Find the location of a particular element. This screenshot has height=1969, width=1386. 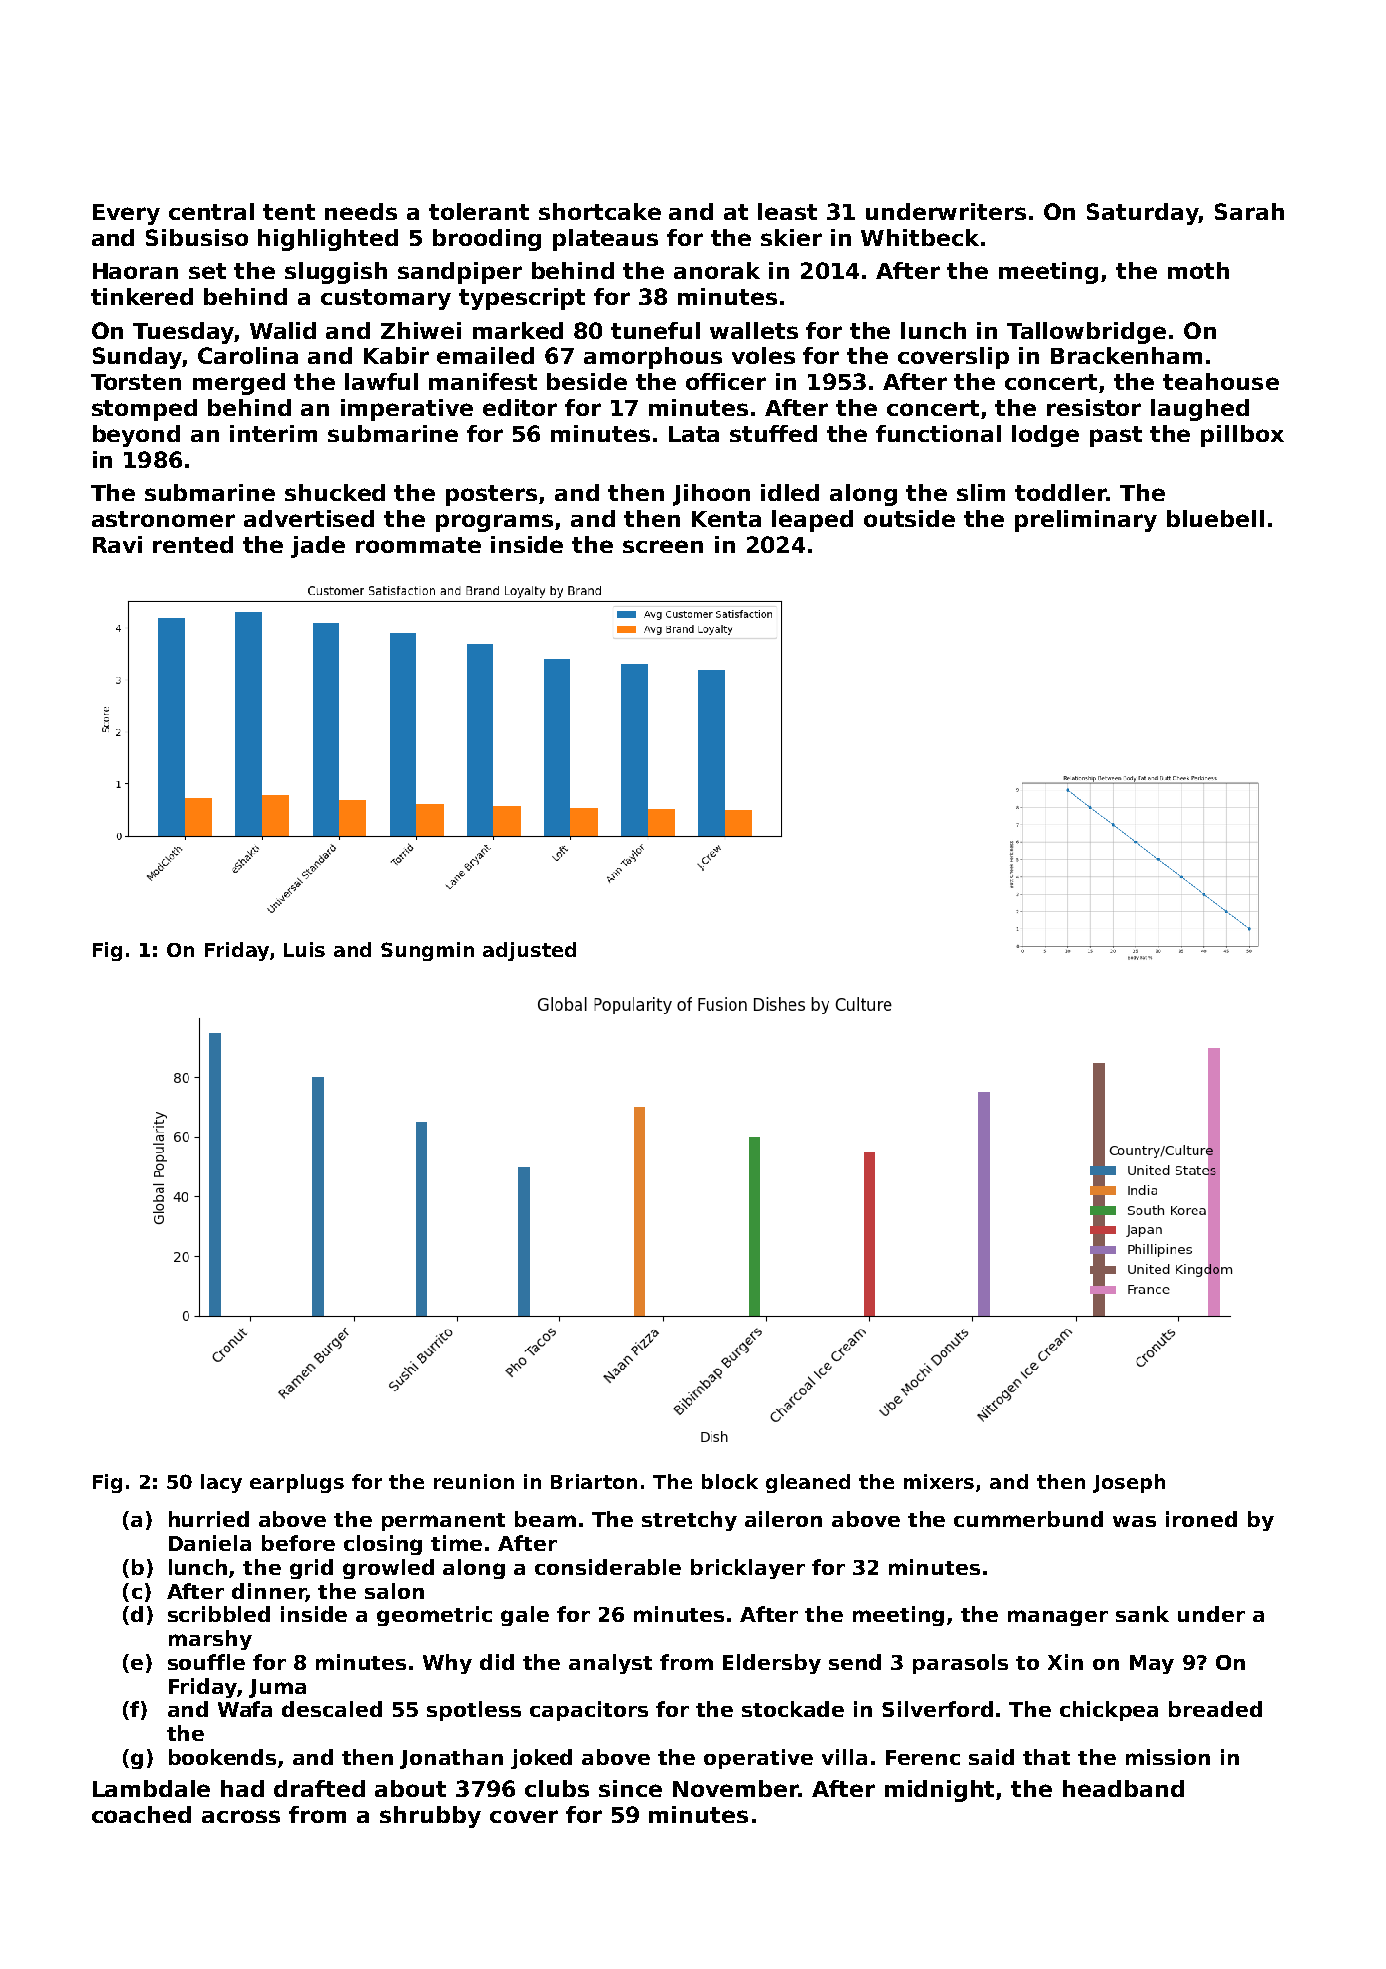

outside is located at coordinates (909, 518).
